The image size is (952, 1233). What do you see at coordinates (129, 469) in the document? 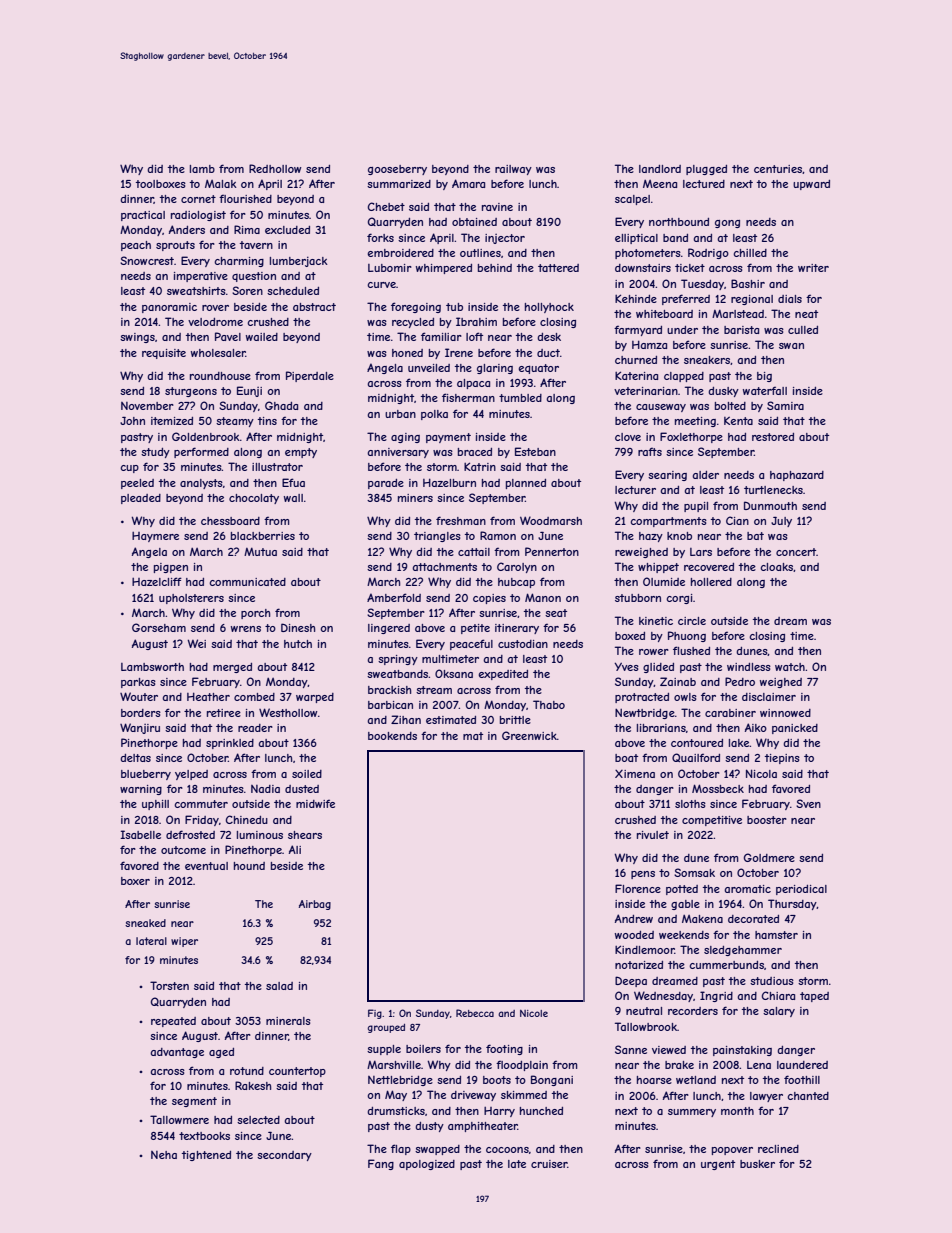
I see `cup` at bounding box center [129, 469].
